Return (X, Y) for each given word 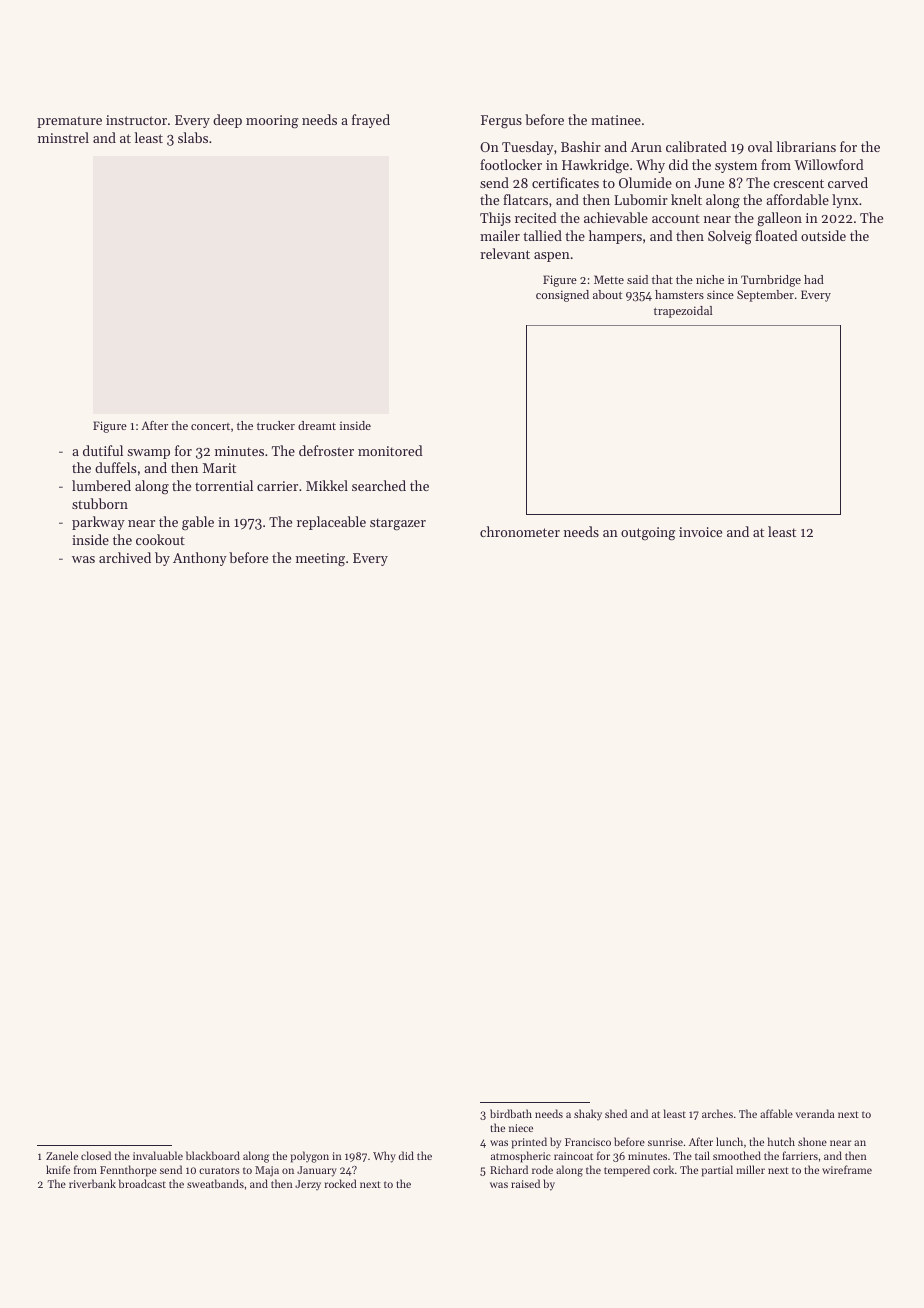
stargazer (398, 524)
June (709, 183)
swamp (148, 454)
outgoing (648, 534)
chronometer (520, 531)
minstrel (63, 137)
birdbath (511, 1113)
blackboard (213, 1155)
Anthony (200, 559)
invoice (700, 532)
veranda (815, 1113)
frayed (371, 121)
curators (219, 1170)
